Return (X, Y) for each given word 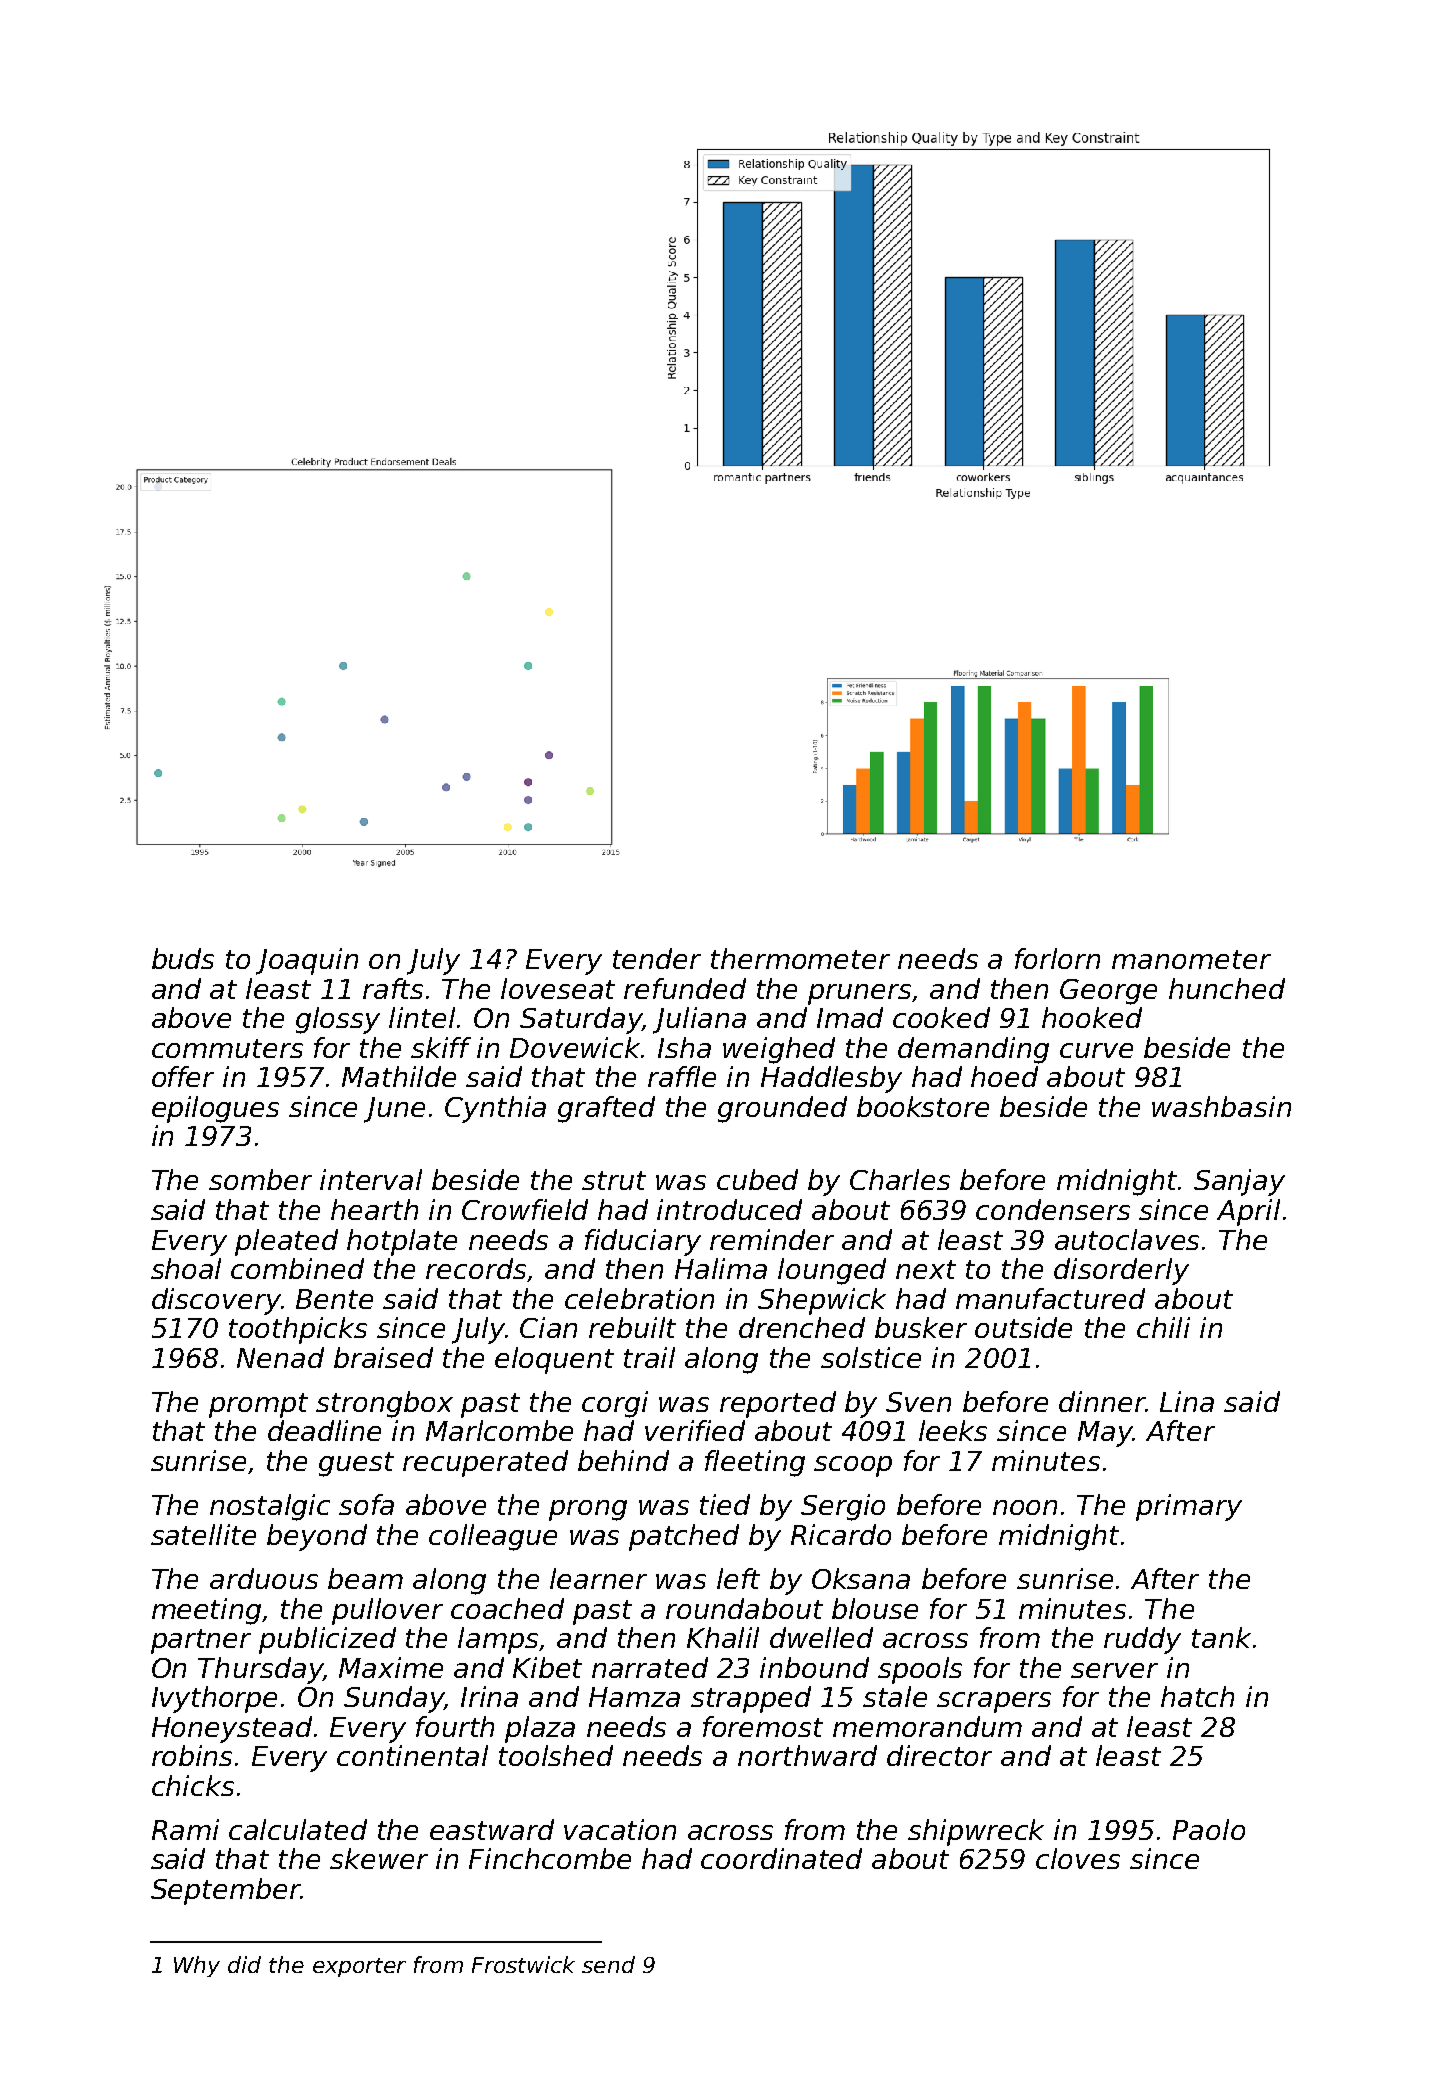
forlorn (1057, 958)
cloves (1078, 1858)
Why (197, 1966)
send (608, 1964)
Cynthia (495, 1109)
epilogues (215, 1109)
